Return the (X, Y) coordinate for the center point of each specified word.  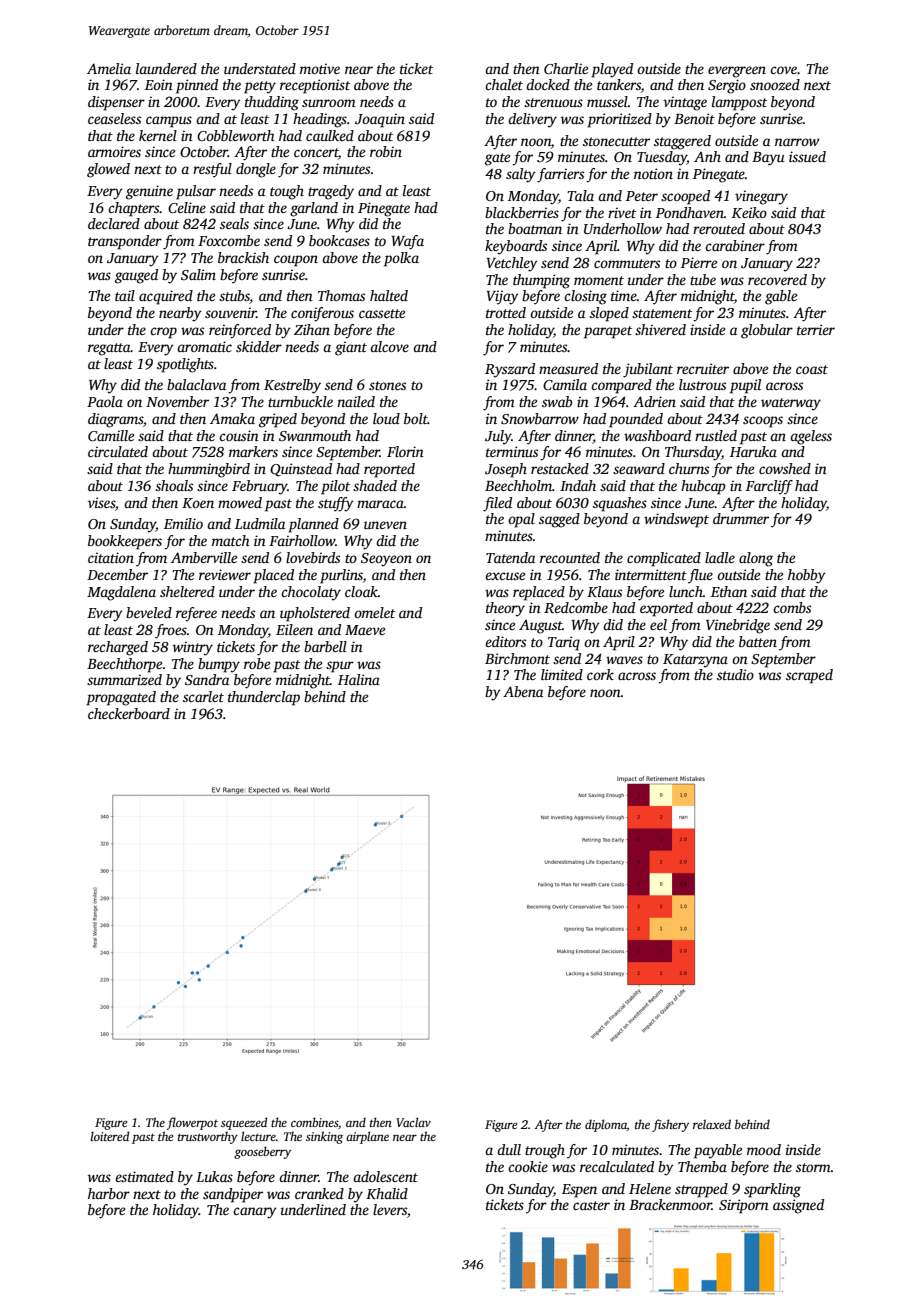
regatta (109, 349)
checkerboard (129, 713)
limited (562, 674)
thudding (272, 103)
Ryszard (510, 370)
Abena (523, 691)
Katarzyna (695, 661)
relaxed (712, 1124)
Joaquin (380, 120)
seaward (639, 468)
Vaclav (413, 1122)
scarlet (203, 696)
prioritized (619, 120)
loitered (110, 1136)
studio (735, 674)
